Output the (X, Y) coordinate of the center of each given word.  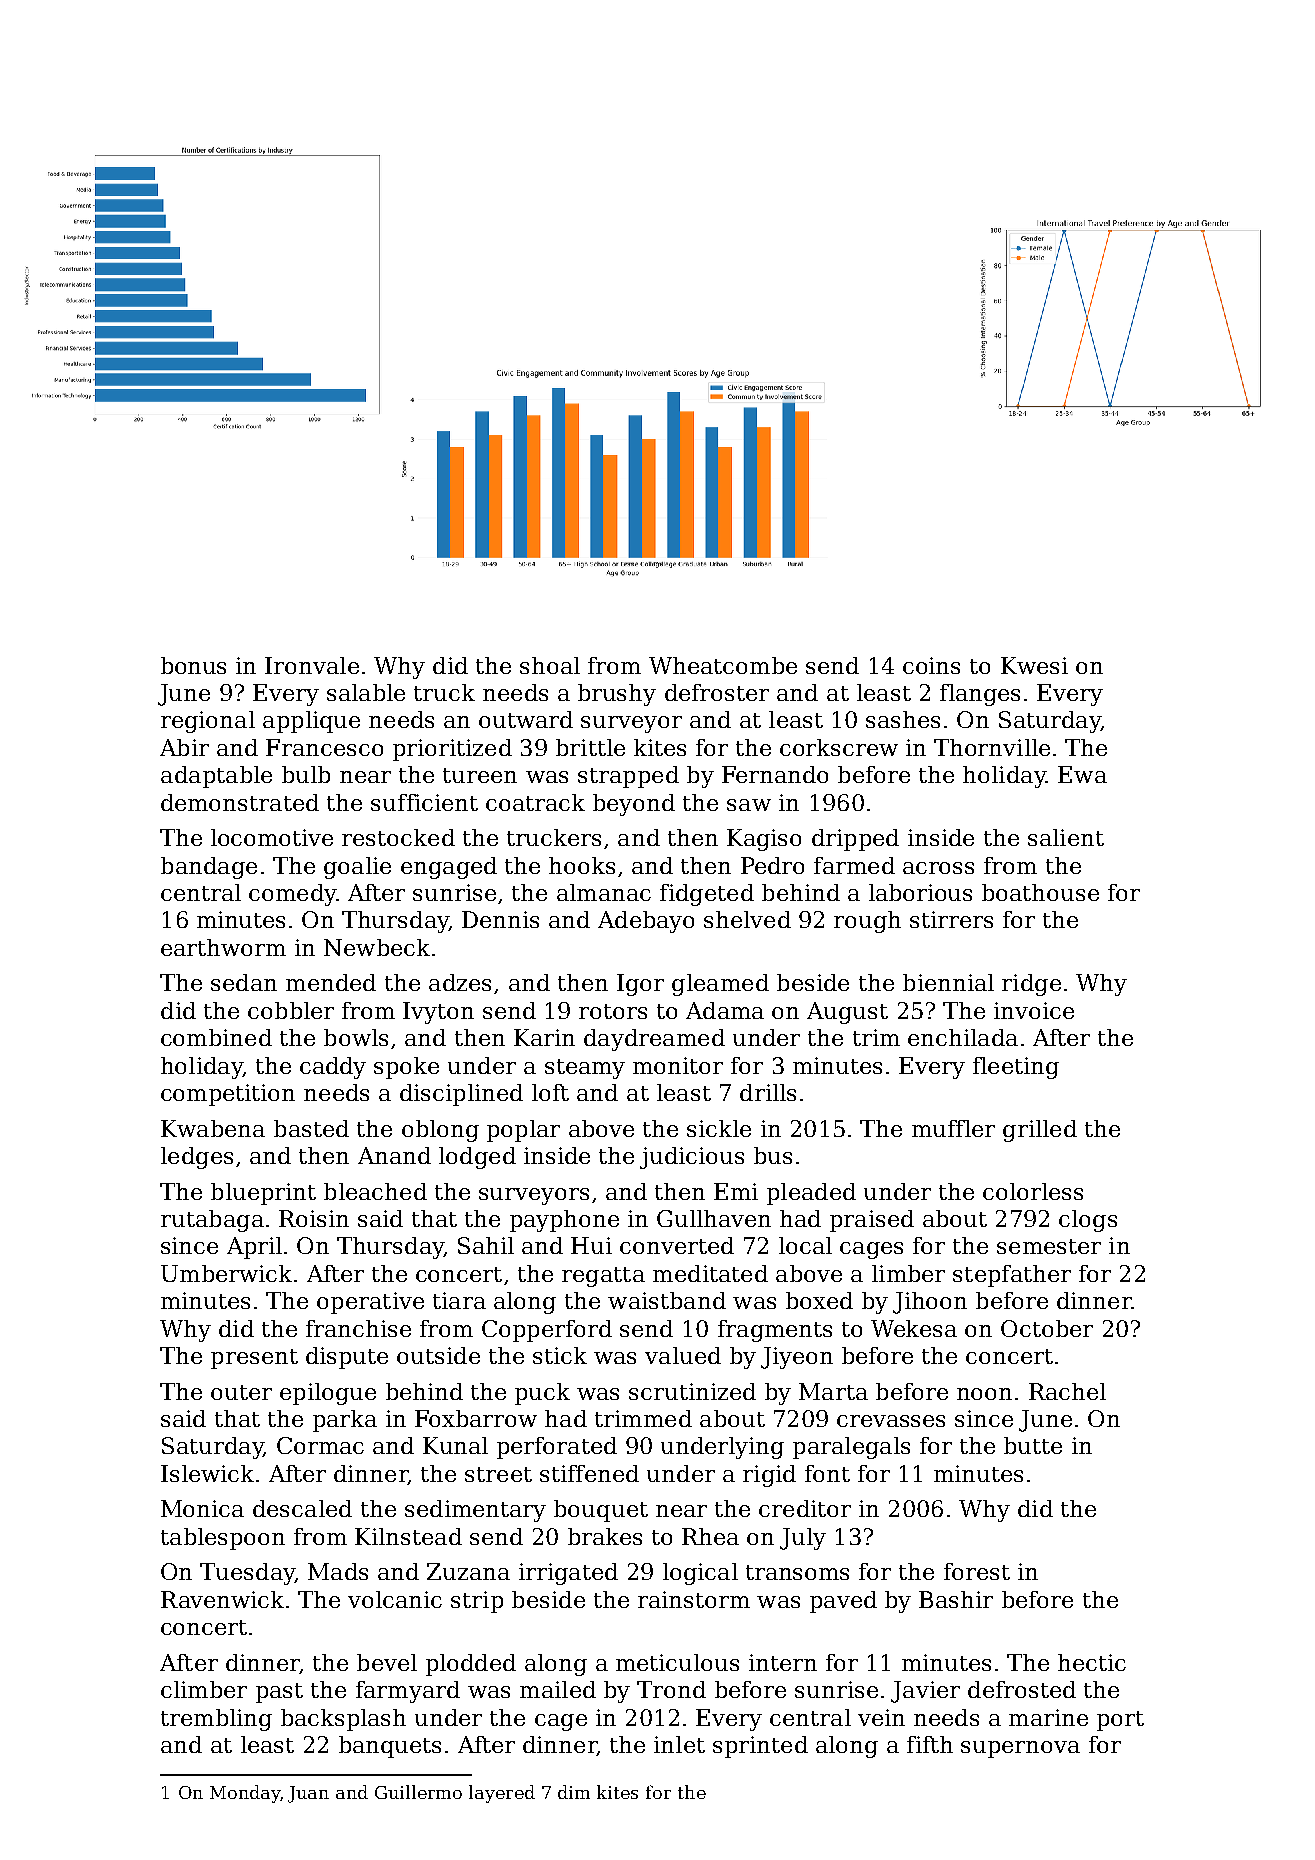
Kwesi (1034, 665)
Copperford (547, 1331)
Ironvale (312, 665)
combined (216, 1037)
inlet (679, 1744)
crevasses (891, 1421)
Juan (308, 1794)
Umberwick (226, 1273)
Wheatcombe (723, 665)
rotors (613, 1011)
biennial (948, 982)
